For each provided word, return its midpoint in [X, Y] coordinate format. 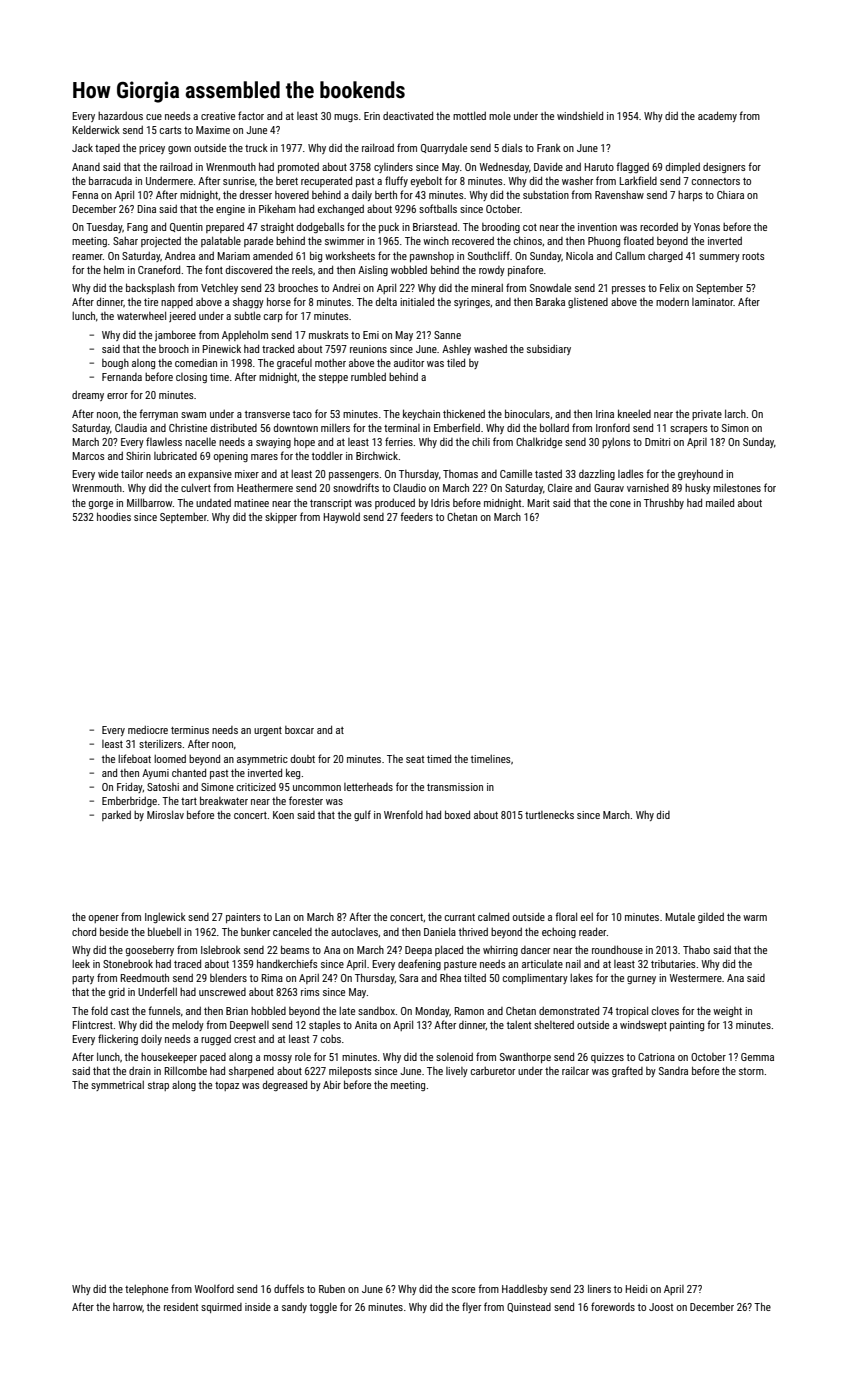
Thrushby [664, 503]
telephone [146, 1290]
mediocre [148, 730]
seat [415, 759]
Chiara [730, 195]
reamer [87, 257]
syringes [472, 303]
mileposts [350, 1072]
